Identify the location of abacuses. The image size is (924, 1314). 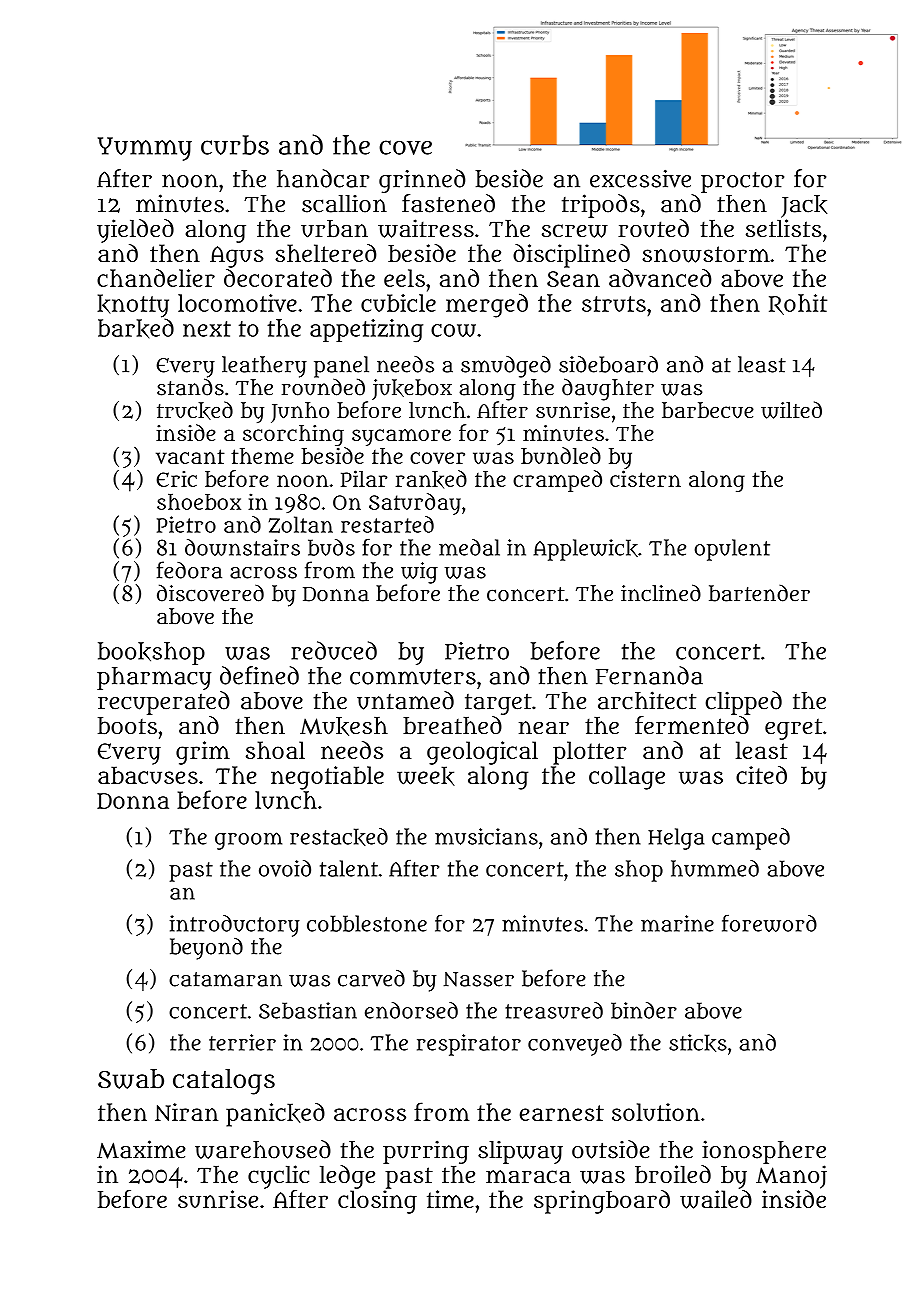
(148, 775).
